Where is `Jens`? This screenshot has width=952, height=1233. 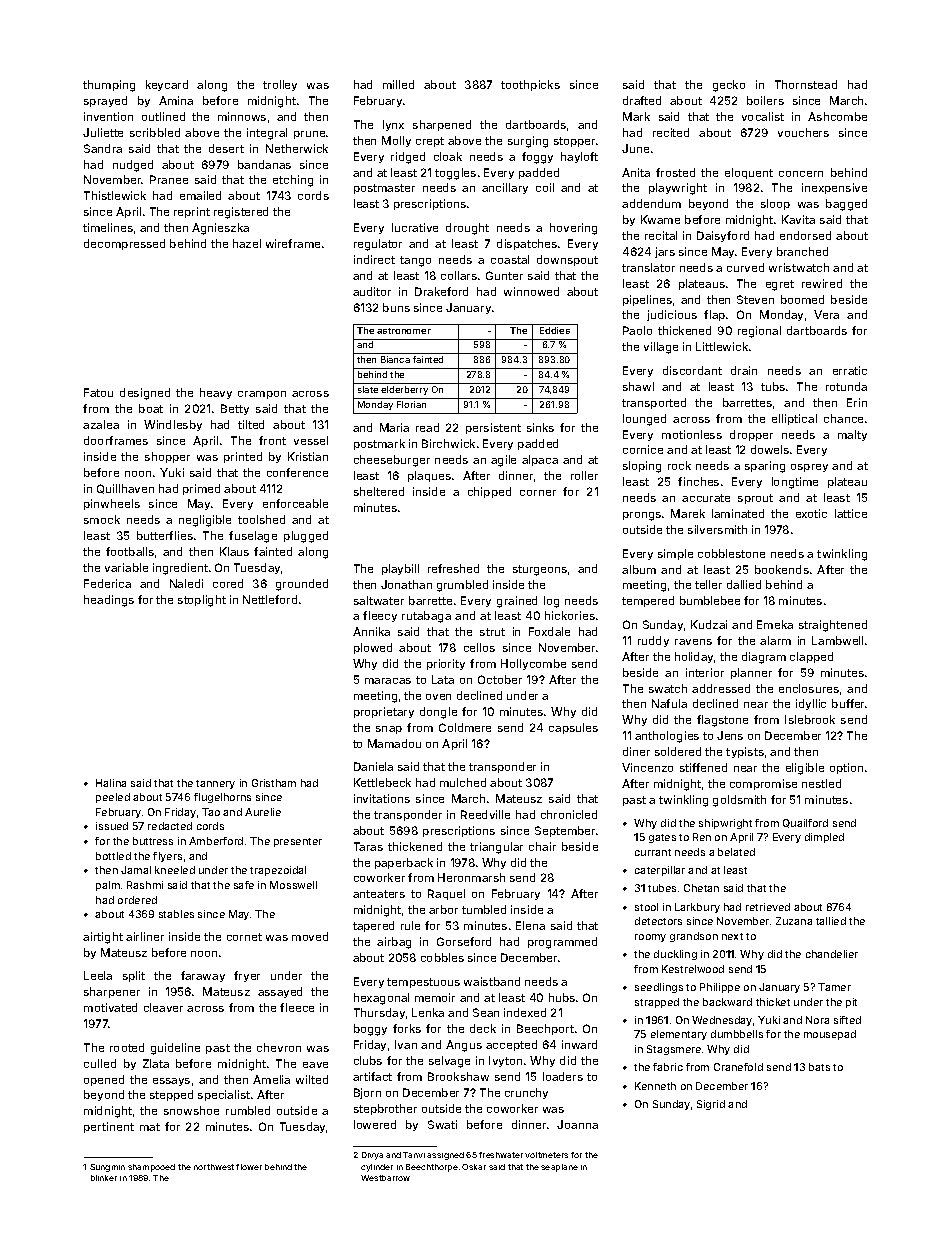
Jens is located at coordinates (730, 735).
